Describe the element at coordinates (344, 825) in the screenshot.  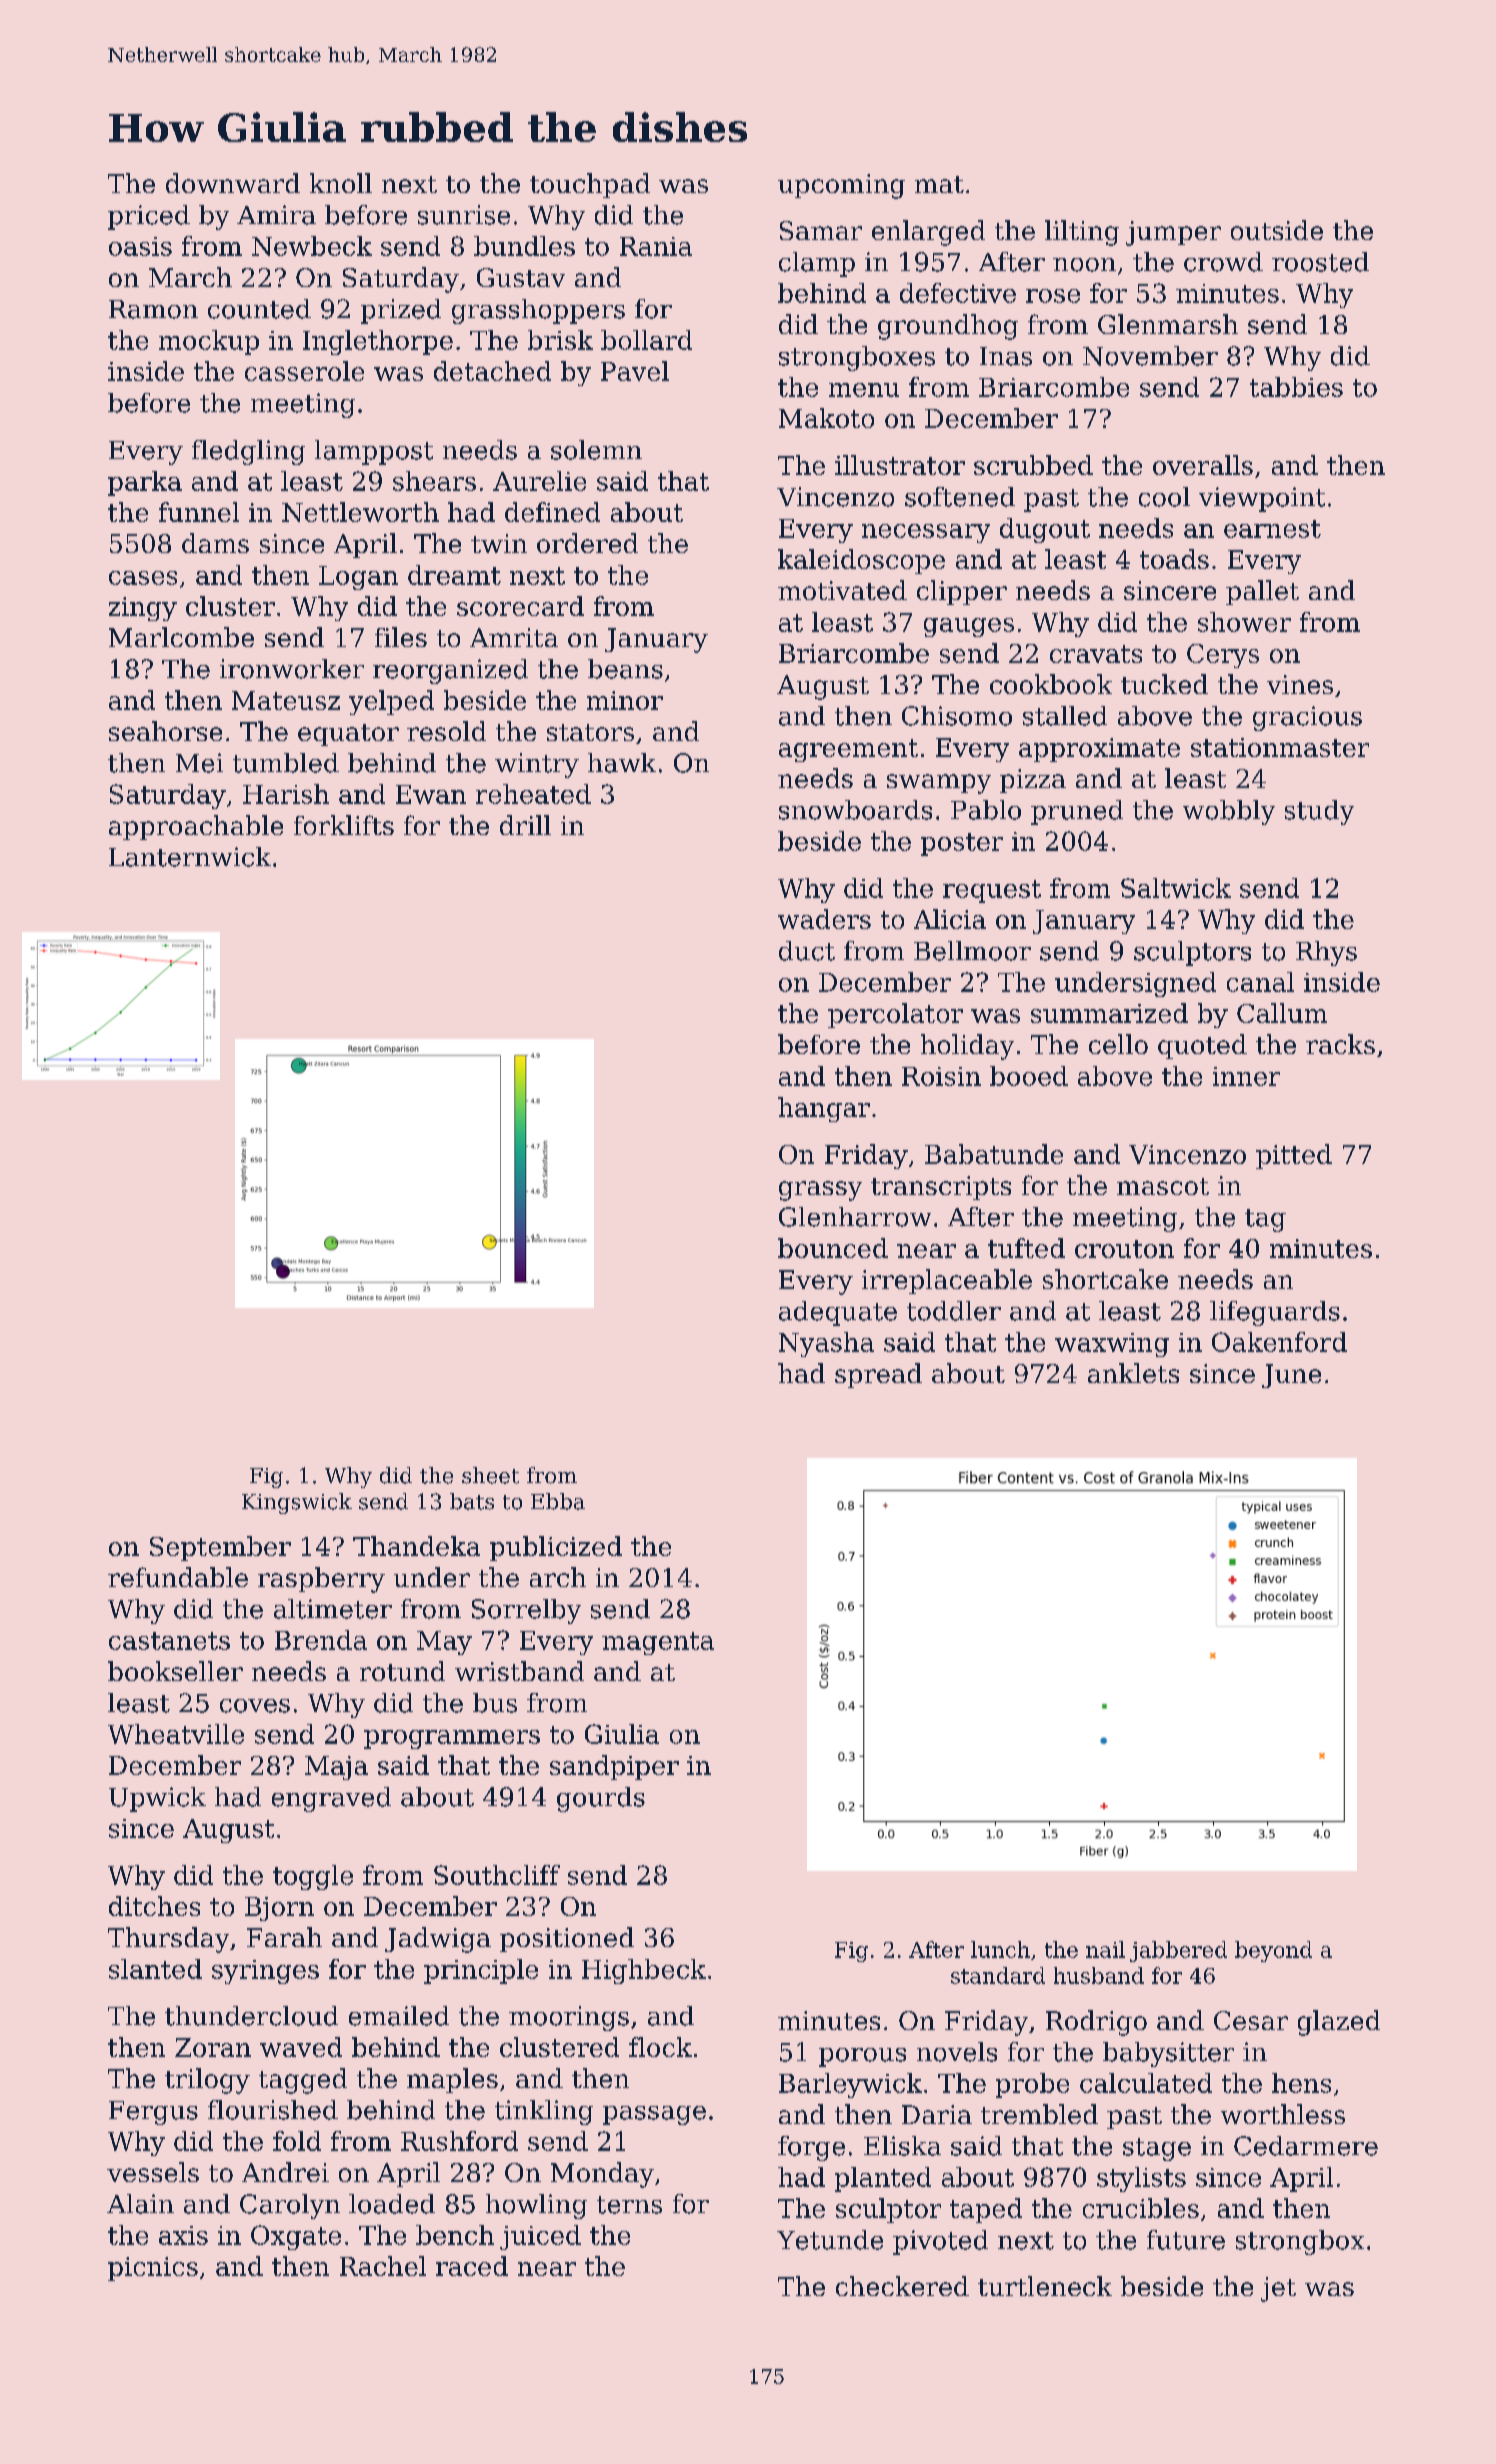
I see `forklifts` at that location.
